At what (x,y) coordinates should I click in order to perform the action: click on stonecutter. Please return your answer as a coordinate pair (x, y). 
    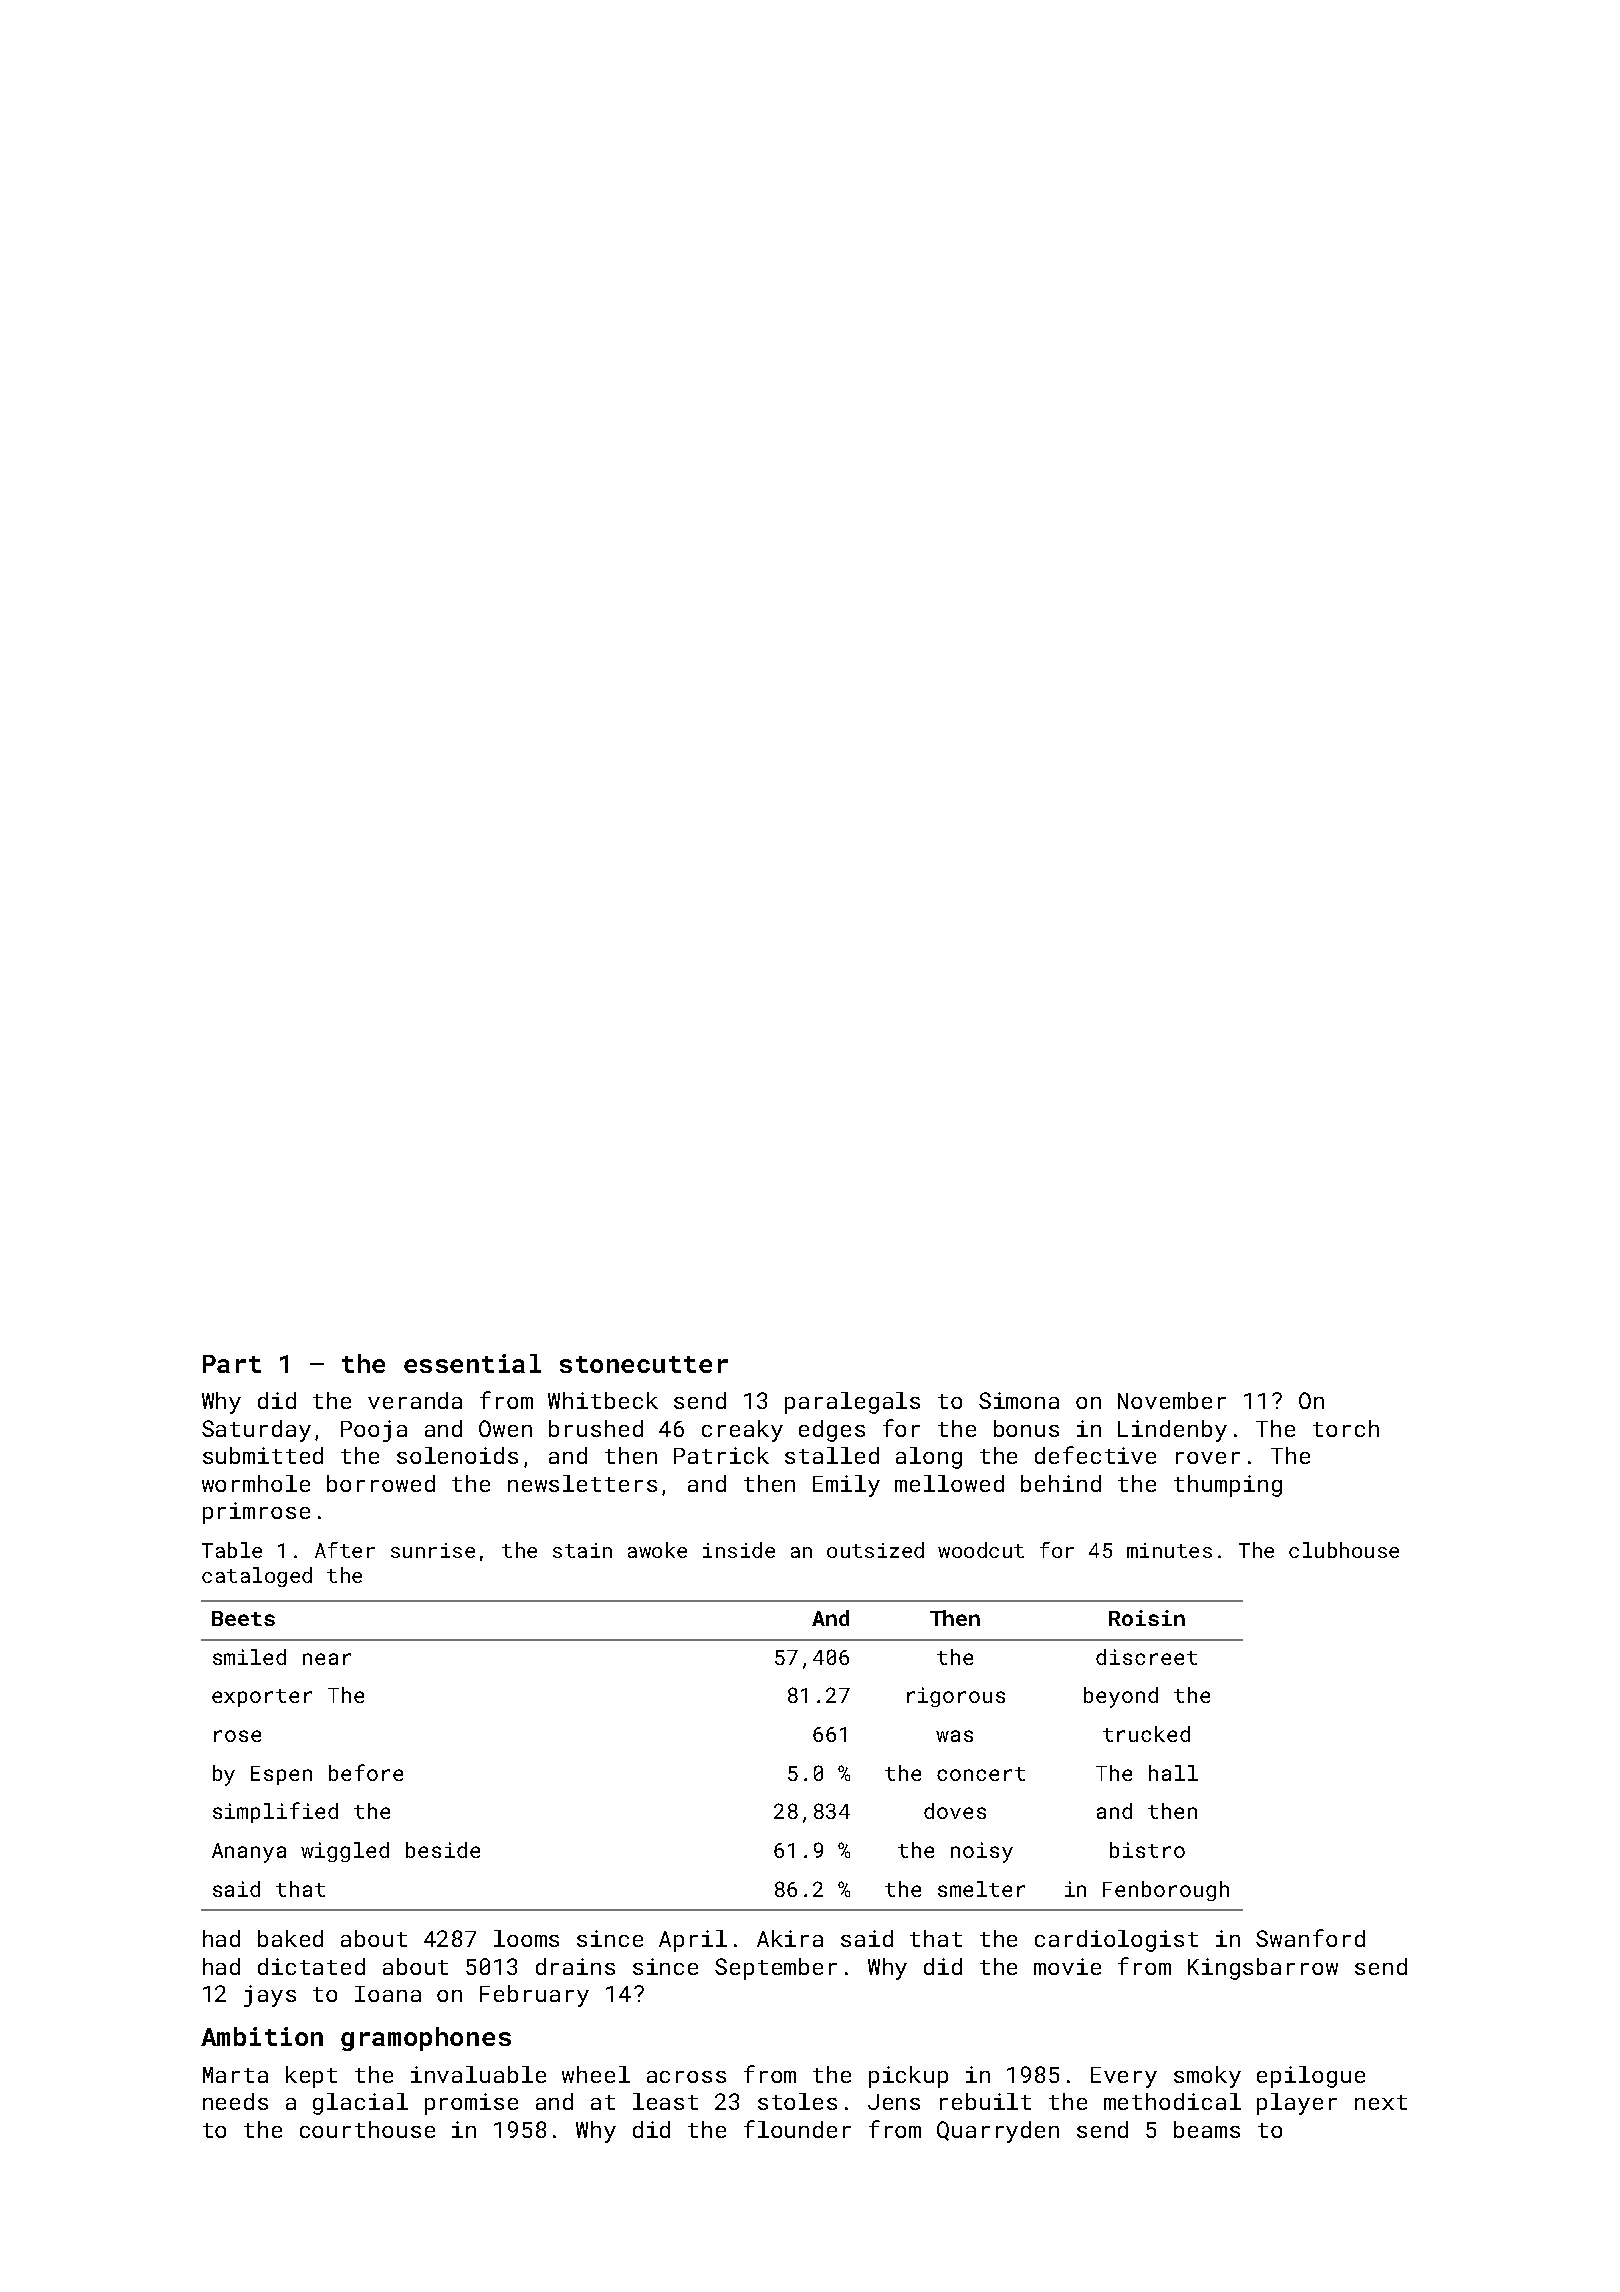
    Looking at the image, I should click on (644, 1364).
